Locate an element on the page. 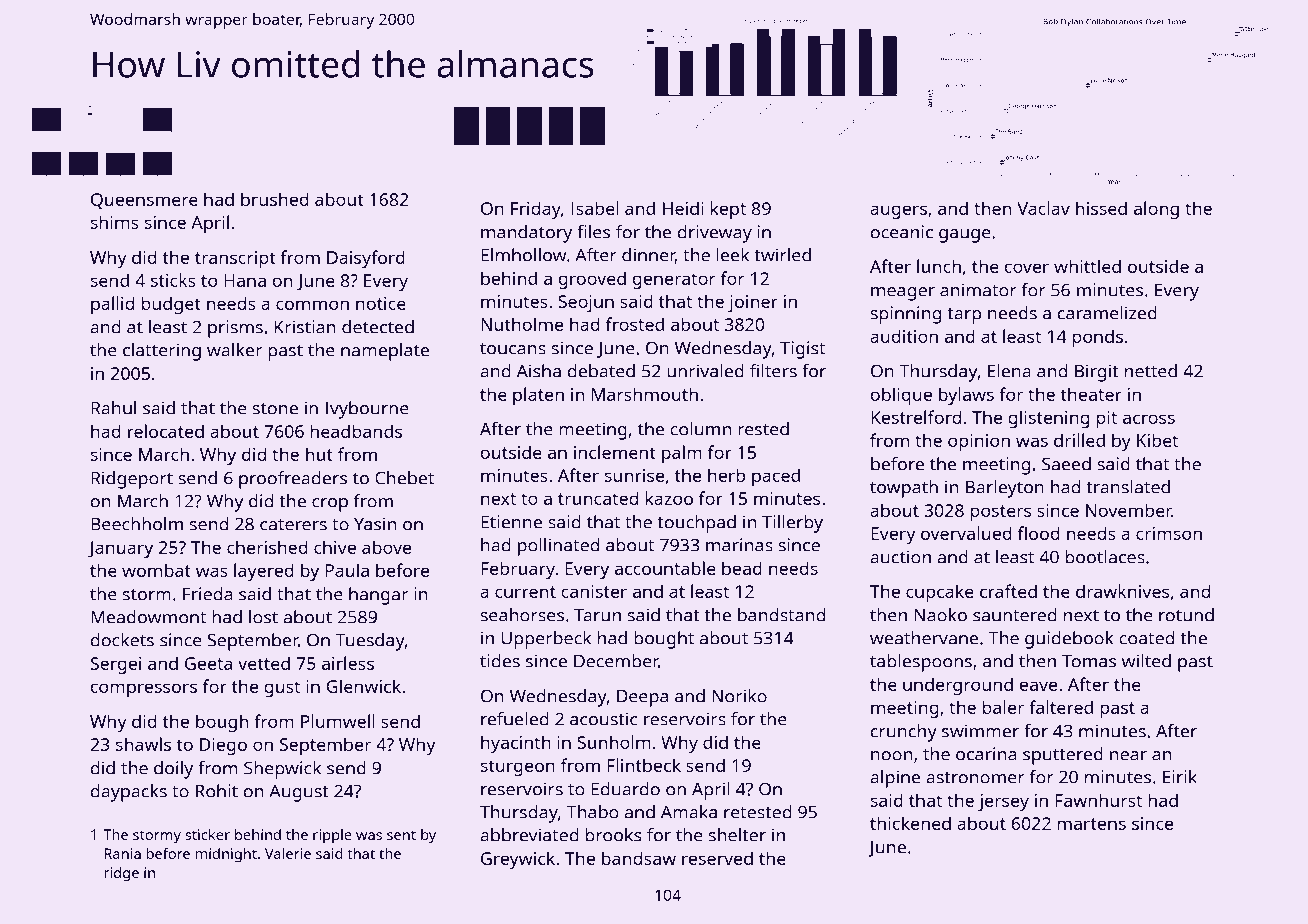 The height and width of the image is (924, 1308). abbreviated is located at coordinates (529, 835).
